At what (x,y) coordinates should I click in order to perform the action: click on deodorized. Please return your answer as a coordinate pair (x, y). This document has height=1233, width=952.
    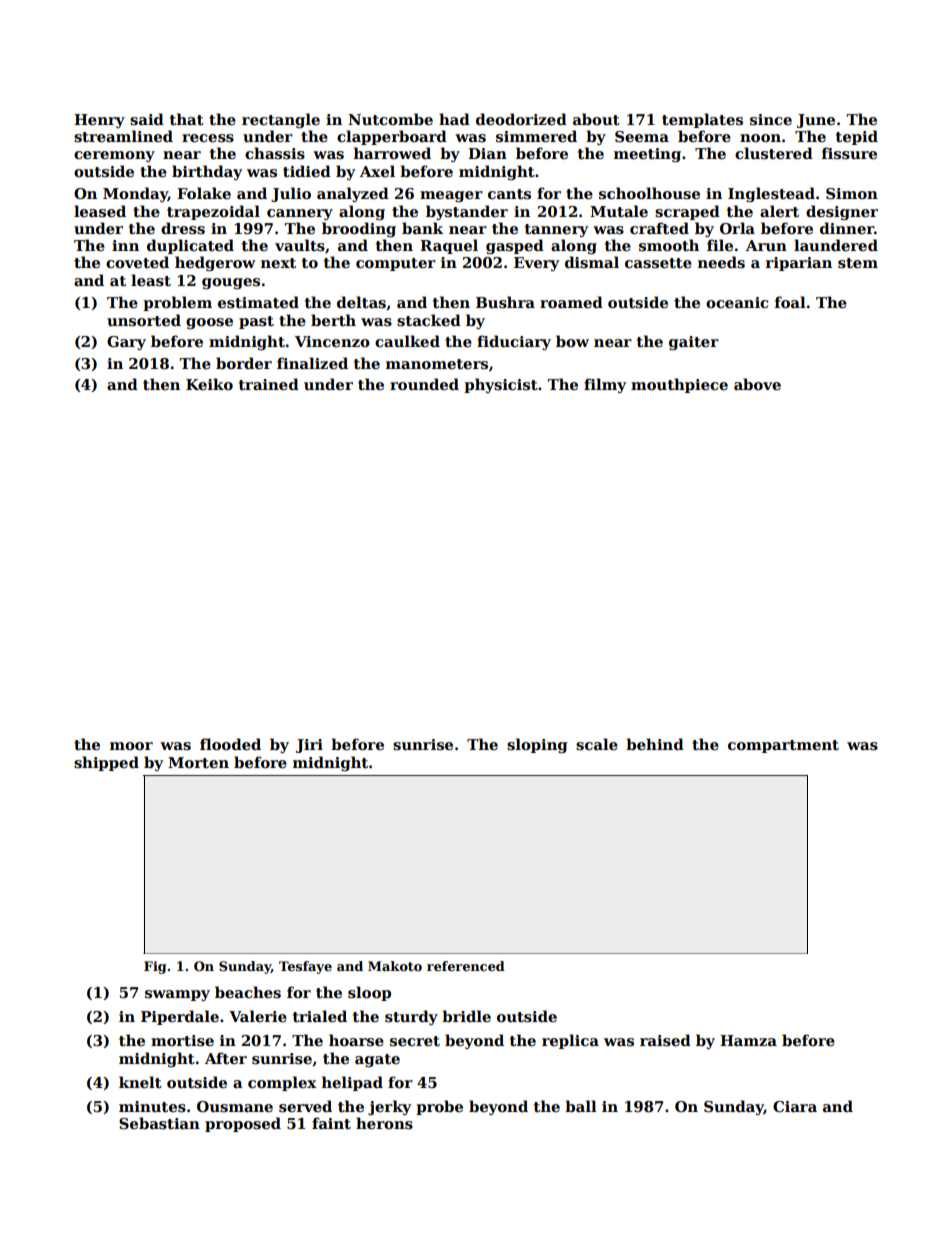
    Looking at the image, I should click on (521, 119).
